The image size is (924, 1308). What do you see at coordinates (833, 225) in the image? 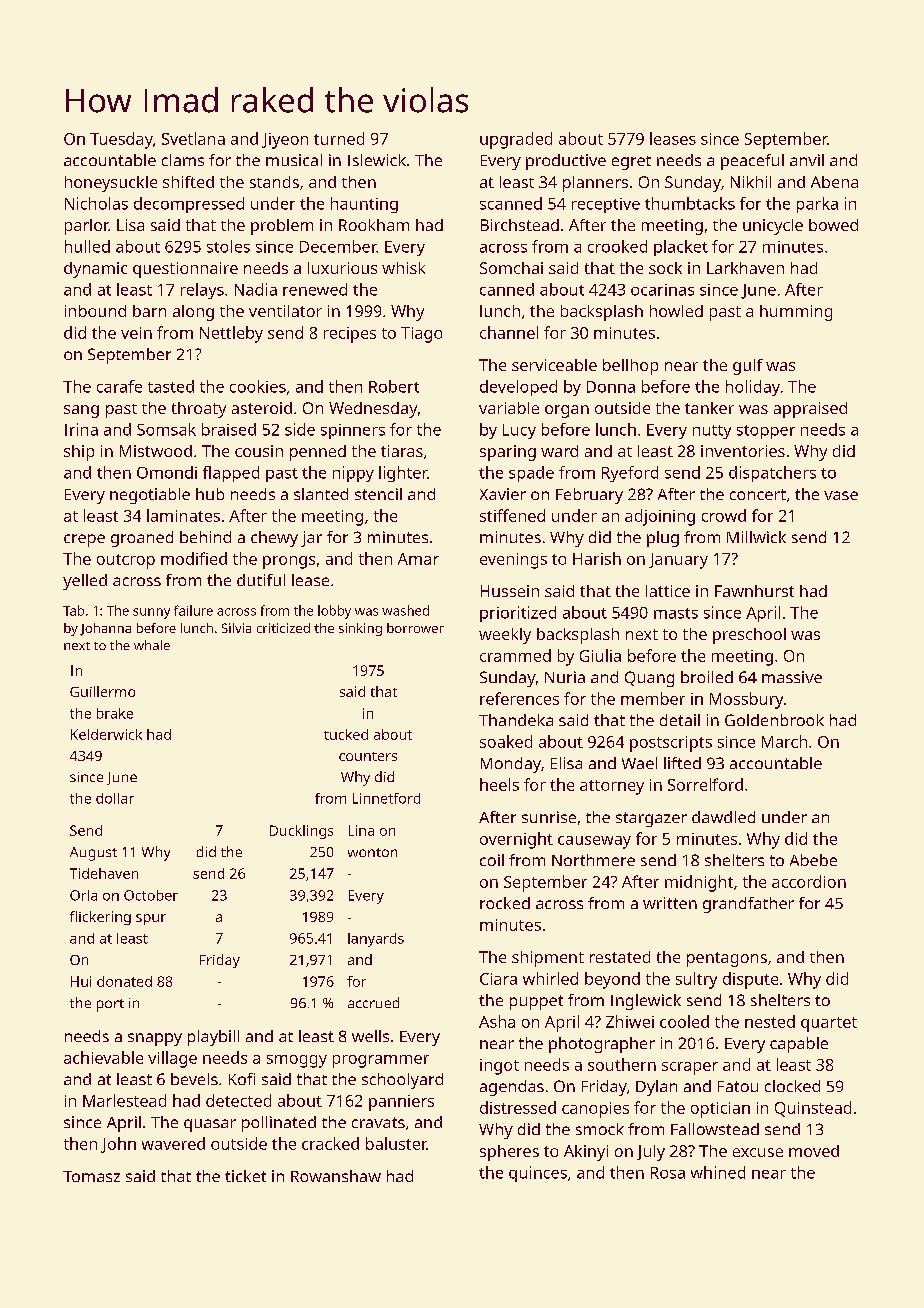
I see `bowed` at bounding box center [833, 225].
